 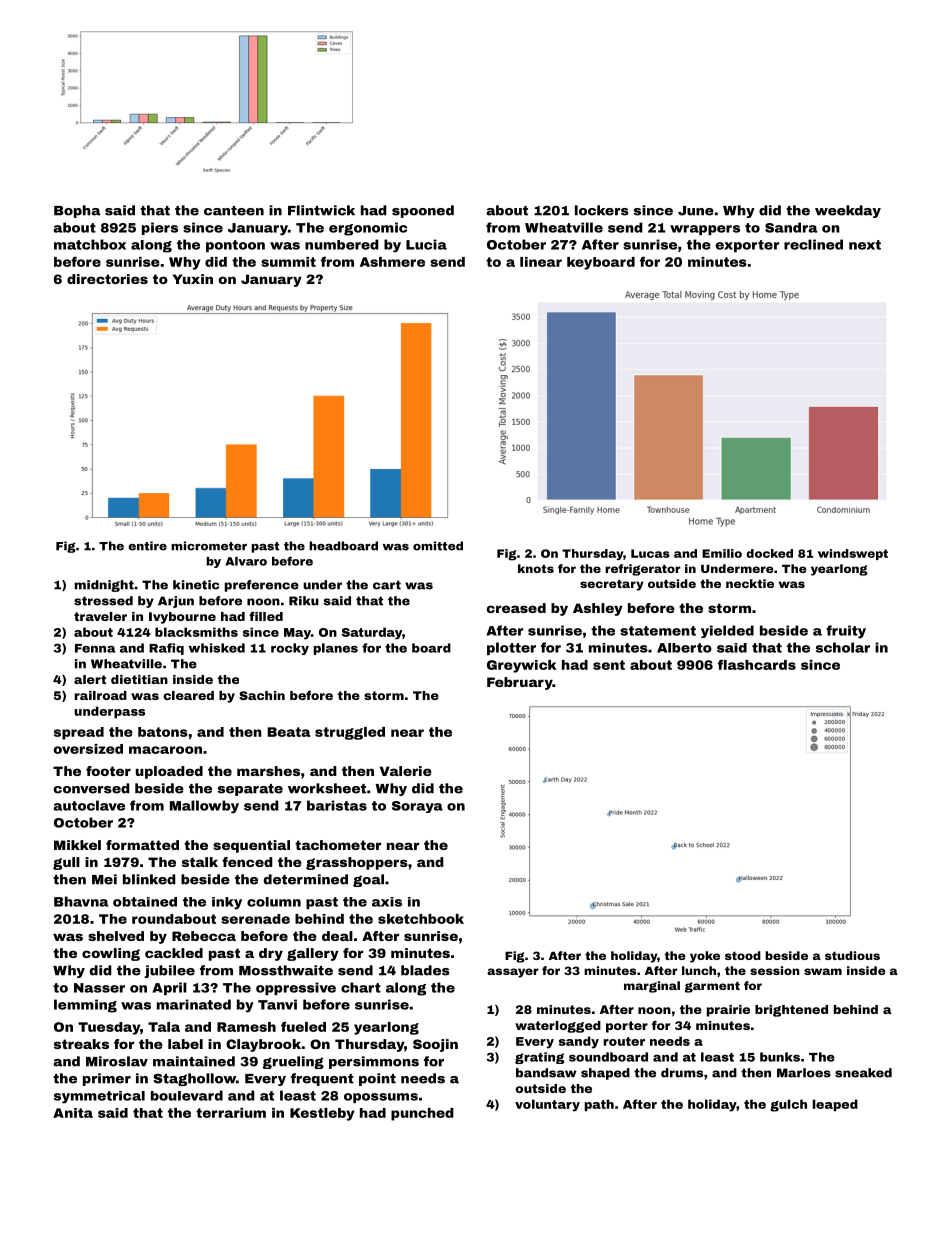 What do you see at coordinates (194, 1004) in the document?
I see `marinated` at bounding box center [194, 1004].
